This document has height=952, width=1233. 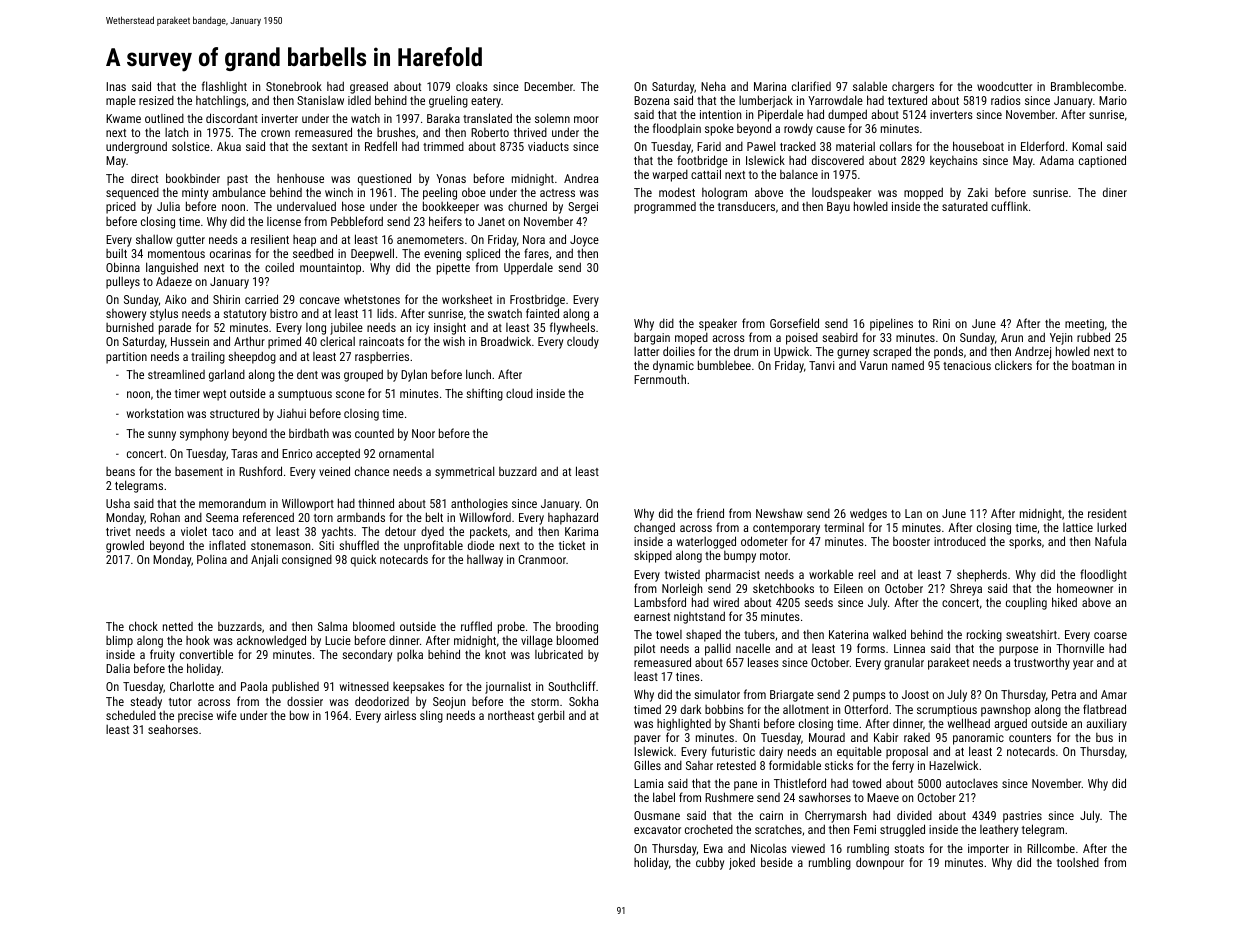 I want to click on woodcutter, so click(x=1004, y=86).
